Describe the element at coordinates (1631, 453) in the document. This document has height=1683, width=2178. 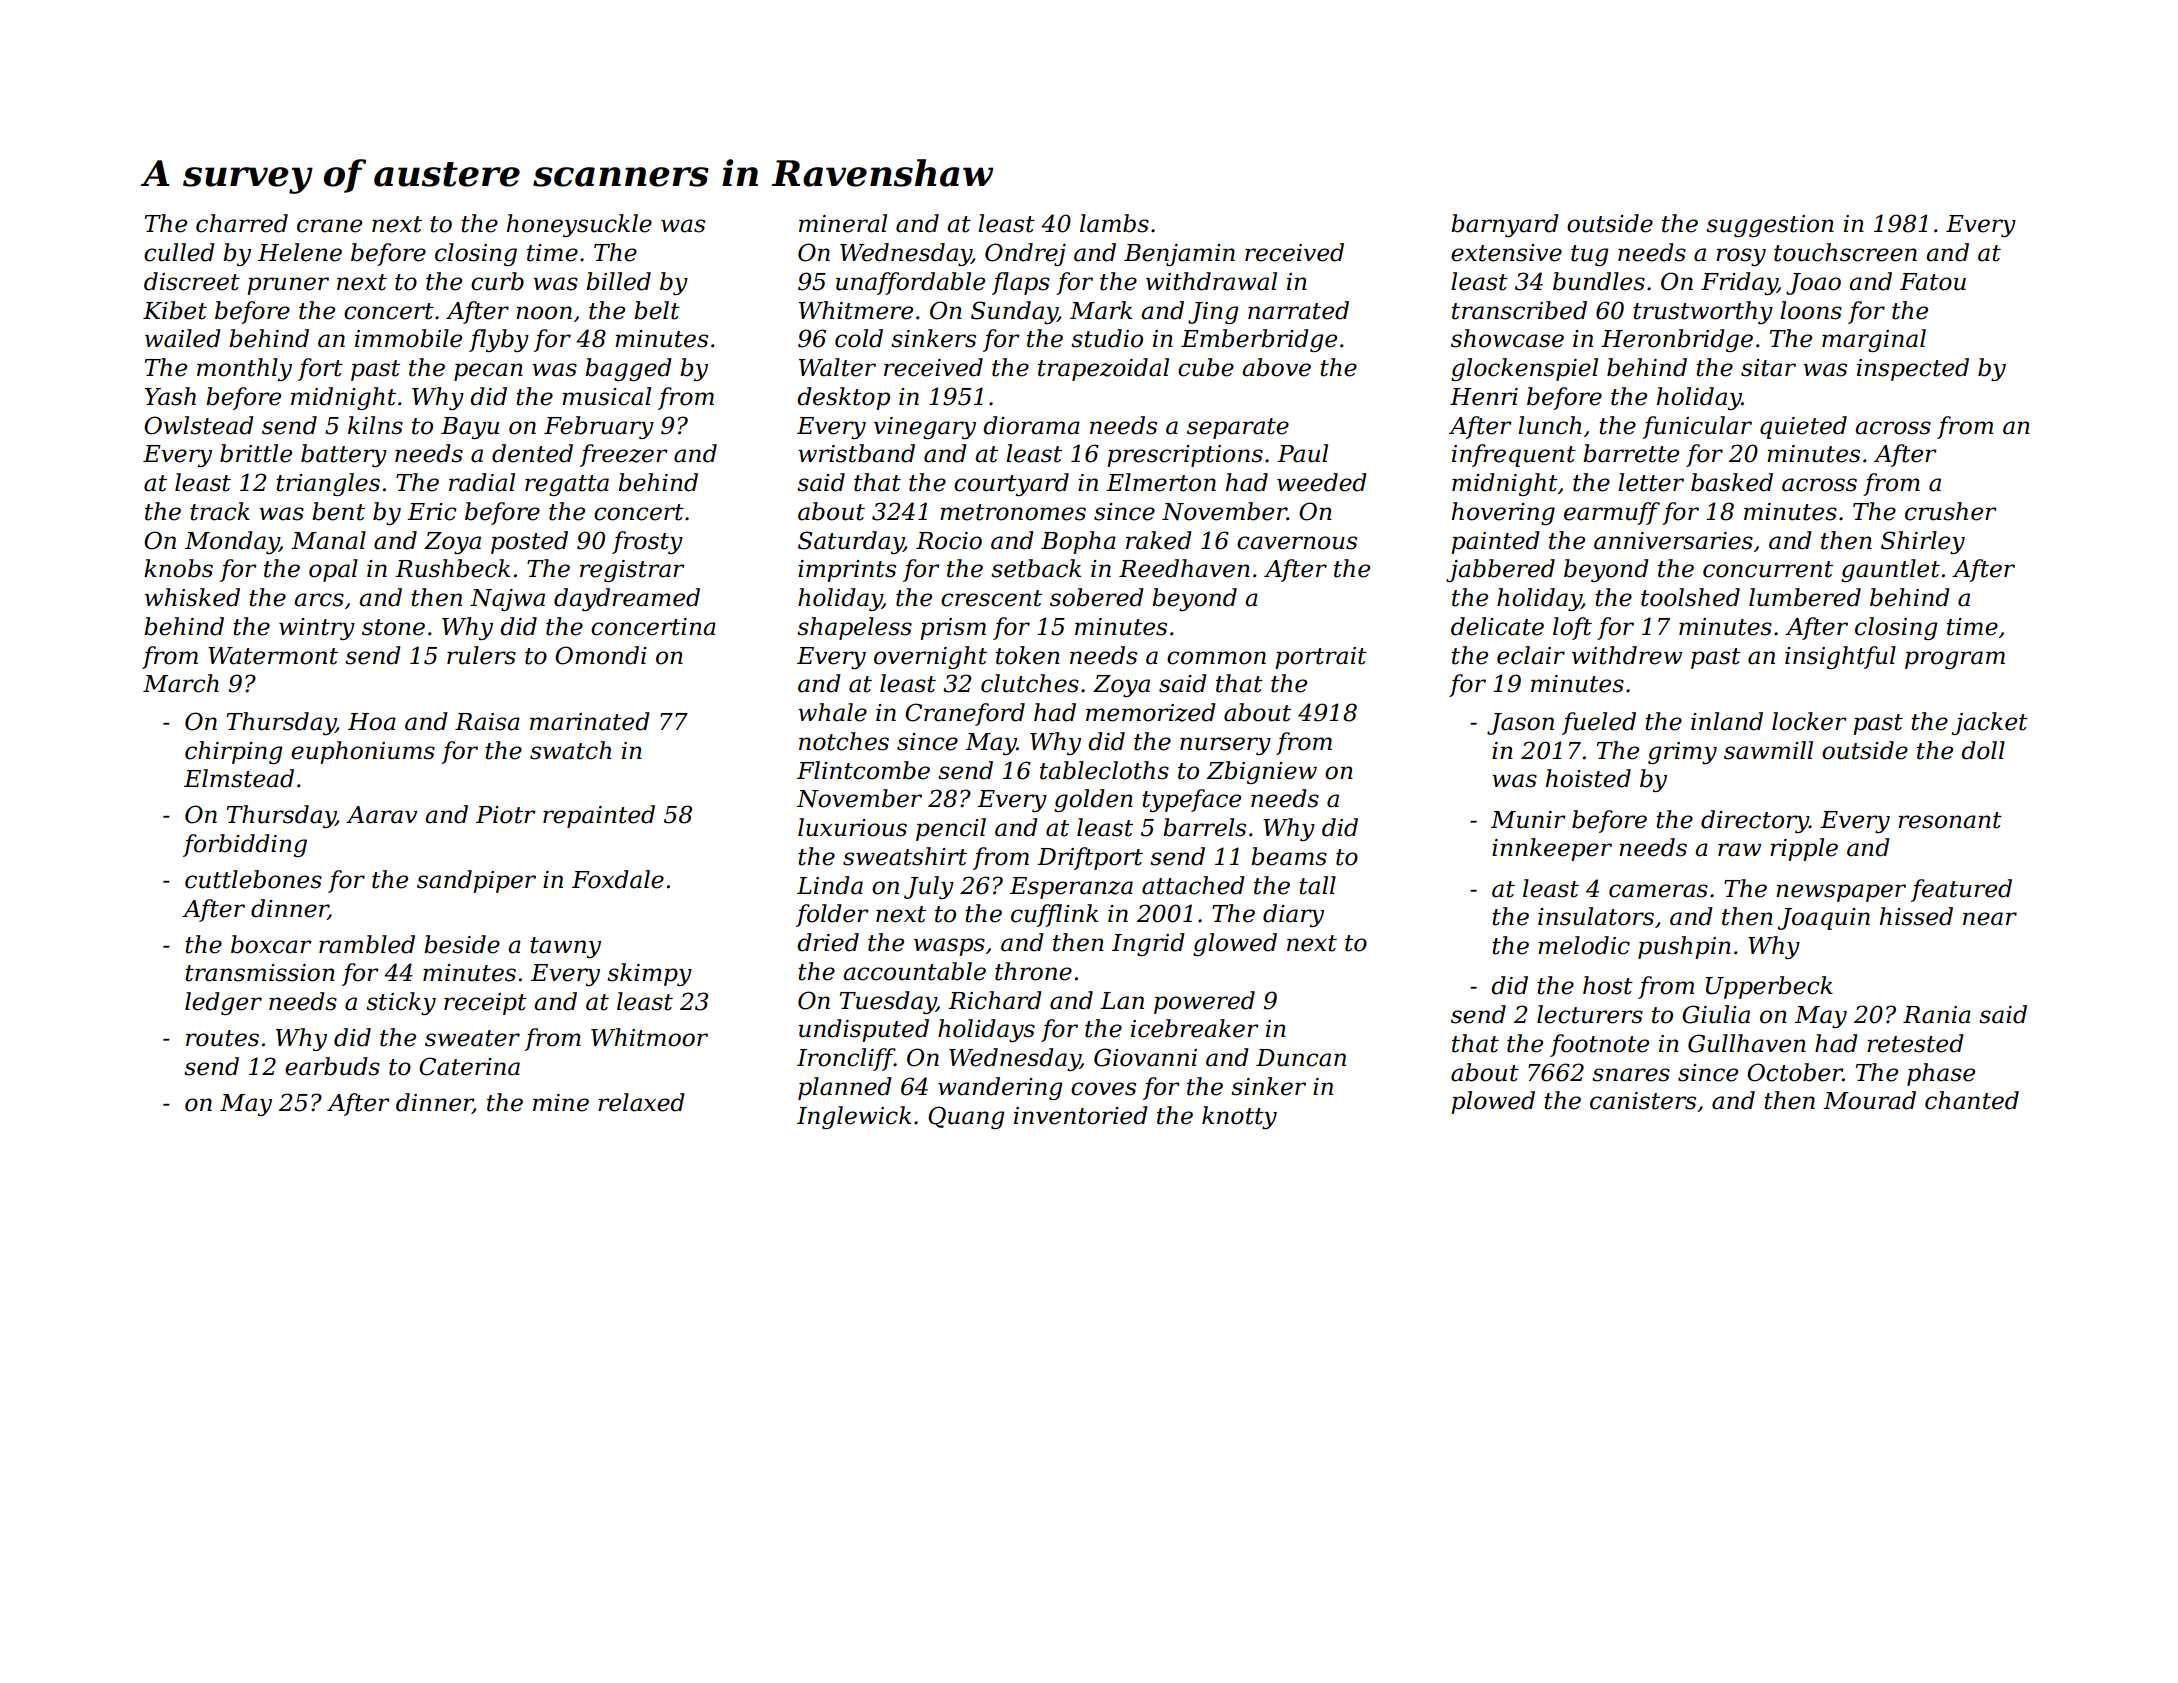
I see `barrette` at that location.
